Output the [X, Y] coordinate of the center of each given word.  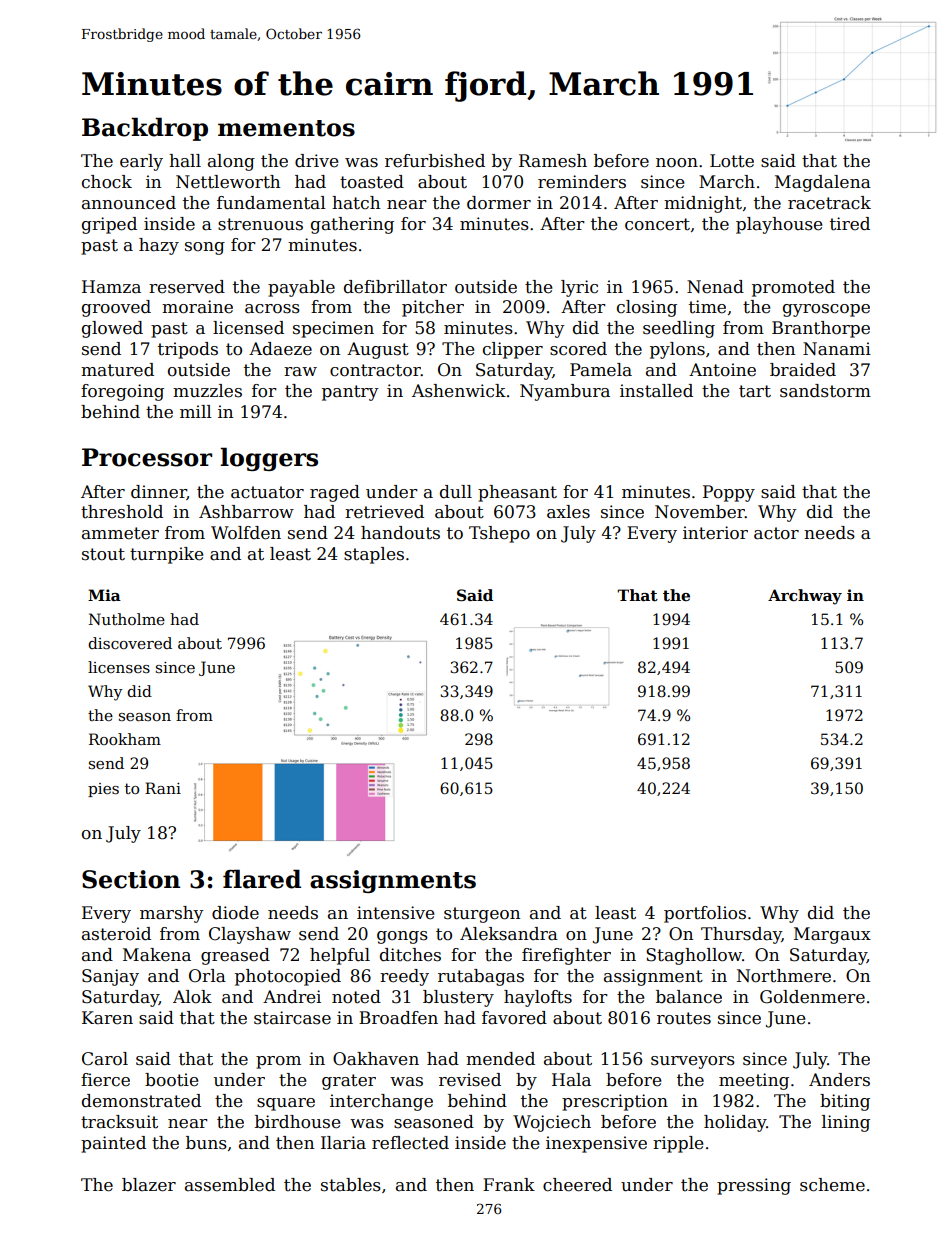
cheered [577, 1185]
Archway [805, 597]
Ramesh [553, 161]
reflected [410, 1143]
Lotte [732, 161]
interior [715, 533]
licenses [119, 667]
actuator [267, 492]
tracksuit [119, 1122]
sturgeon [482, 915]
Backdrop [145, 129]
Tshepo [499, 534]
